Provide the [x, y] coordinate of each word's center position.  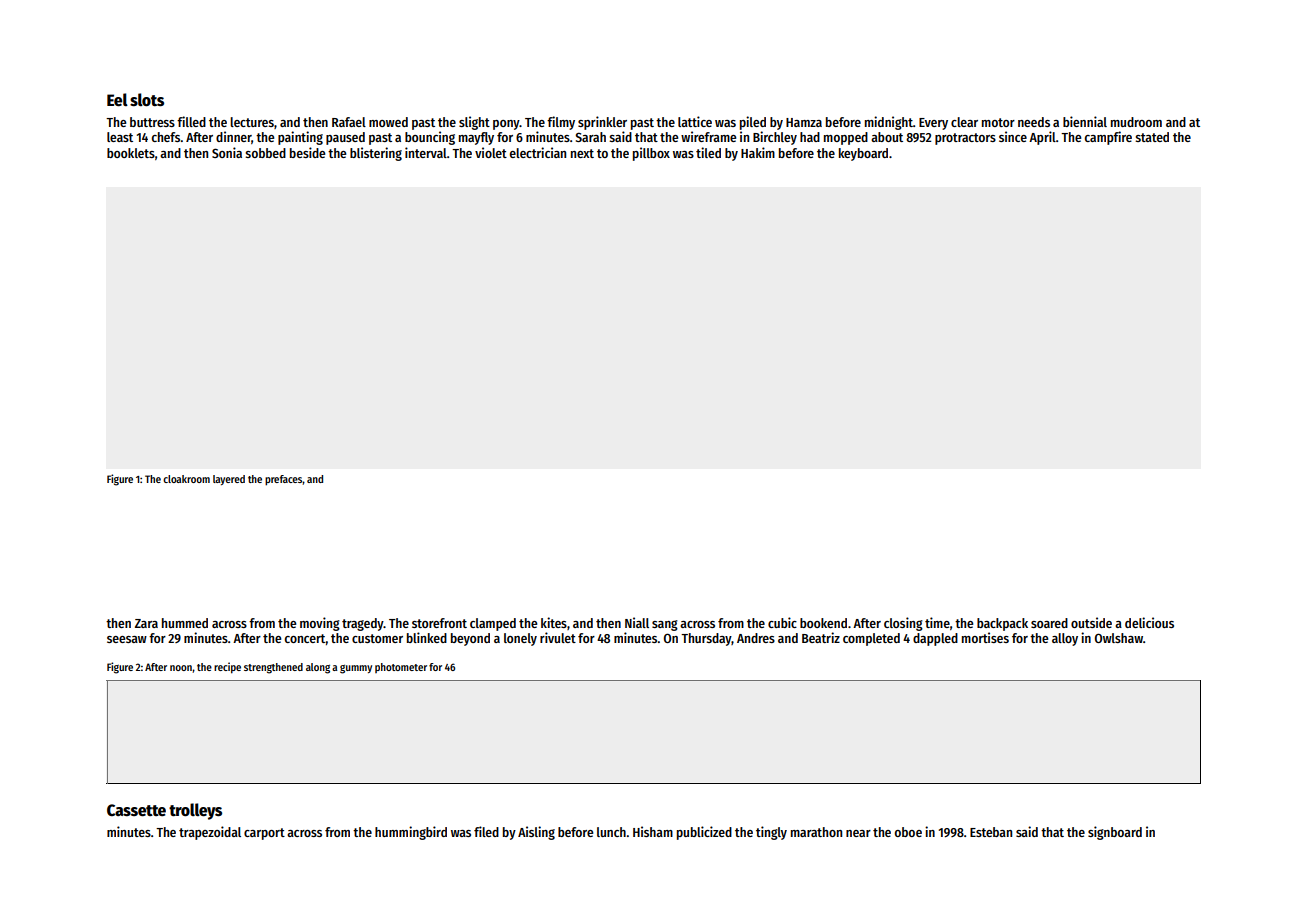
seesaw [127, 639]
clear [964, 122]
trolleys [195, 811]
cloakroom [186, 479]
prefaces [284, 480]
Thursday [706, 639]
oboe [908, 832]
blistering [376, 154]
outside [1091, 622]
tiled [708, 152]
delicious [1149, 622]
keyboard [863, 154]
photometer [401, 668]
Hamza [804, 122]
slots [147, 100]
